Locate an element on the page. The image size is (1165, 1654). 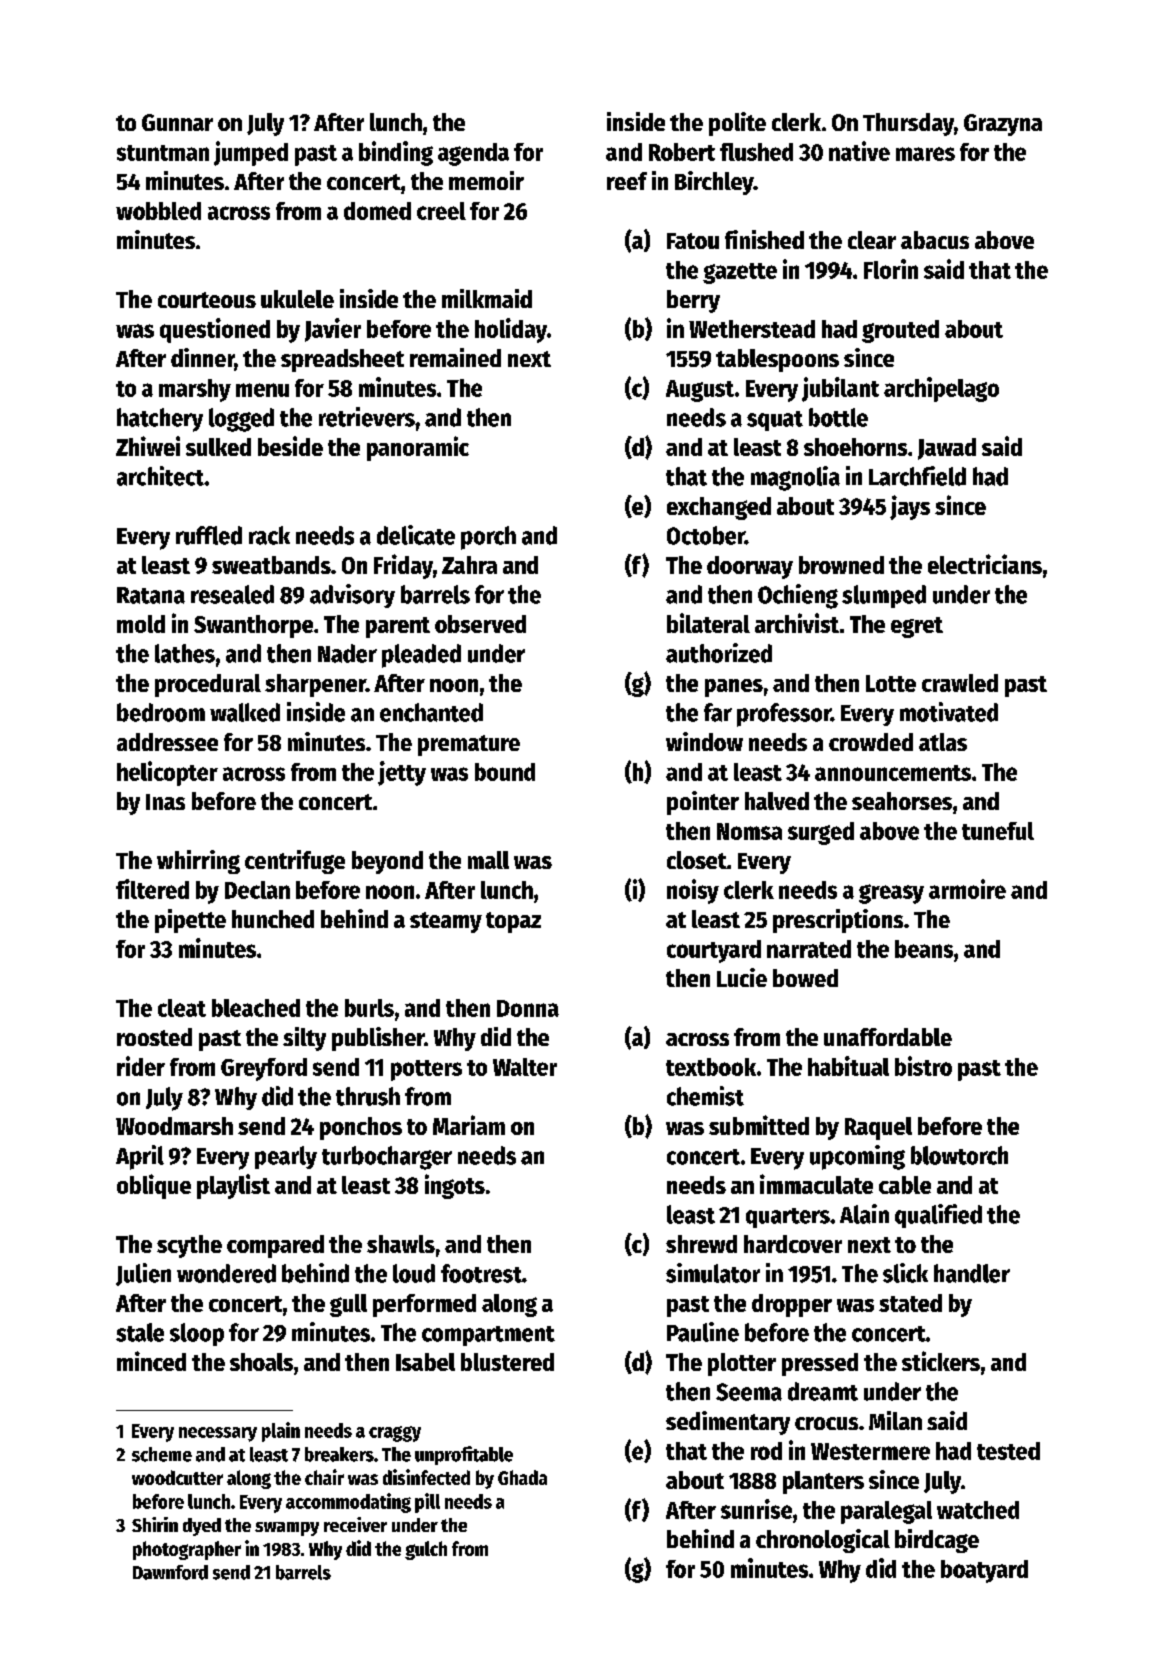
reef is located at coordinates (627, 181).
